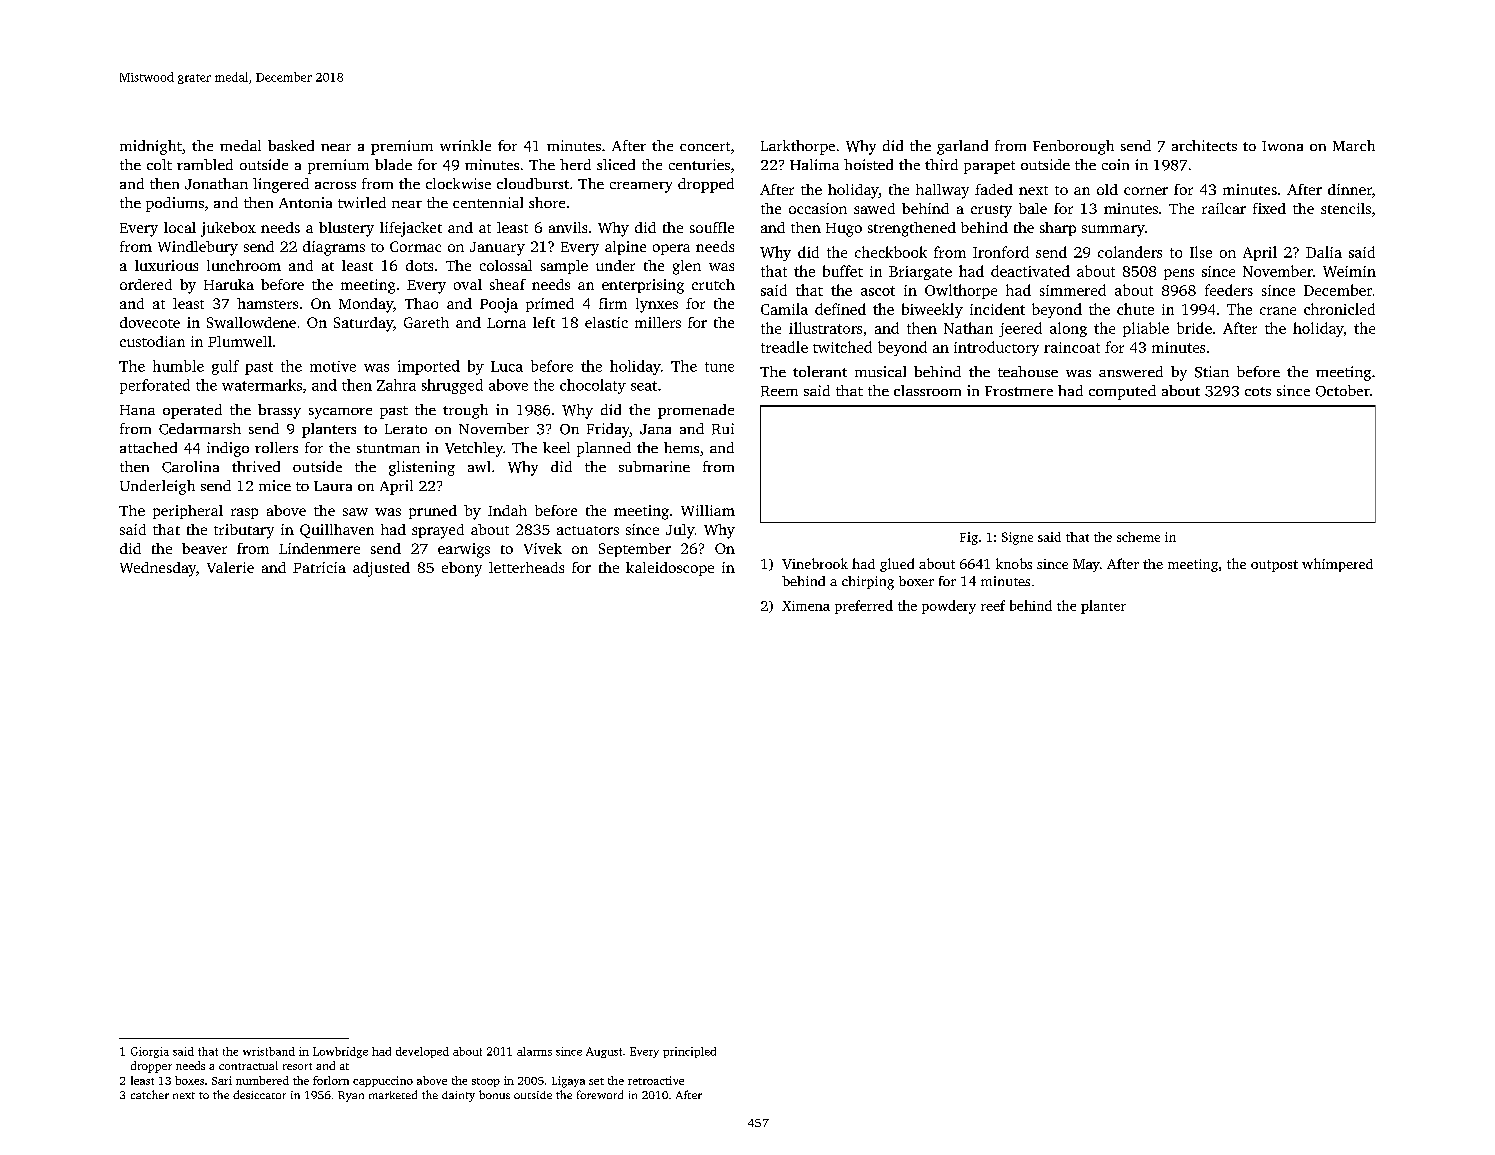 The height and width of the screenshot is (1155, 1495). Describe the element at coordinates (180, 227) in the screenshot. I see `local` at that location.
